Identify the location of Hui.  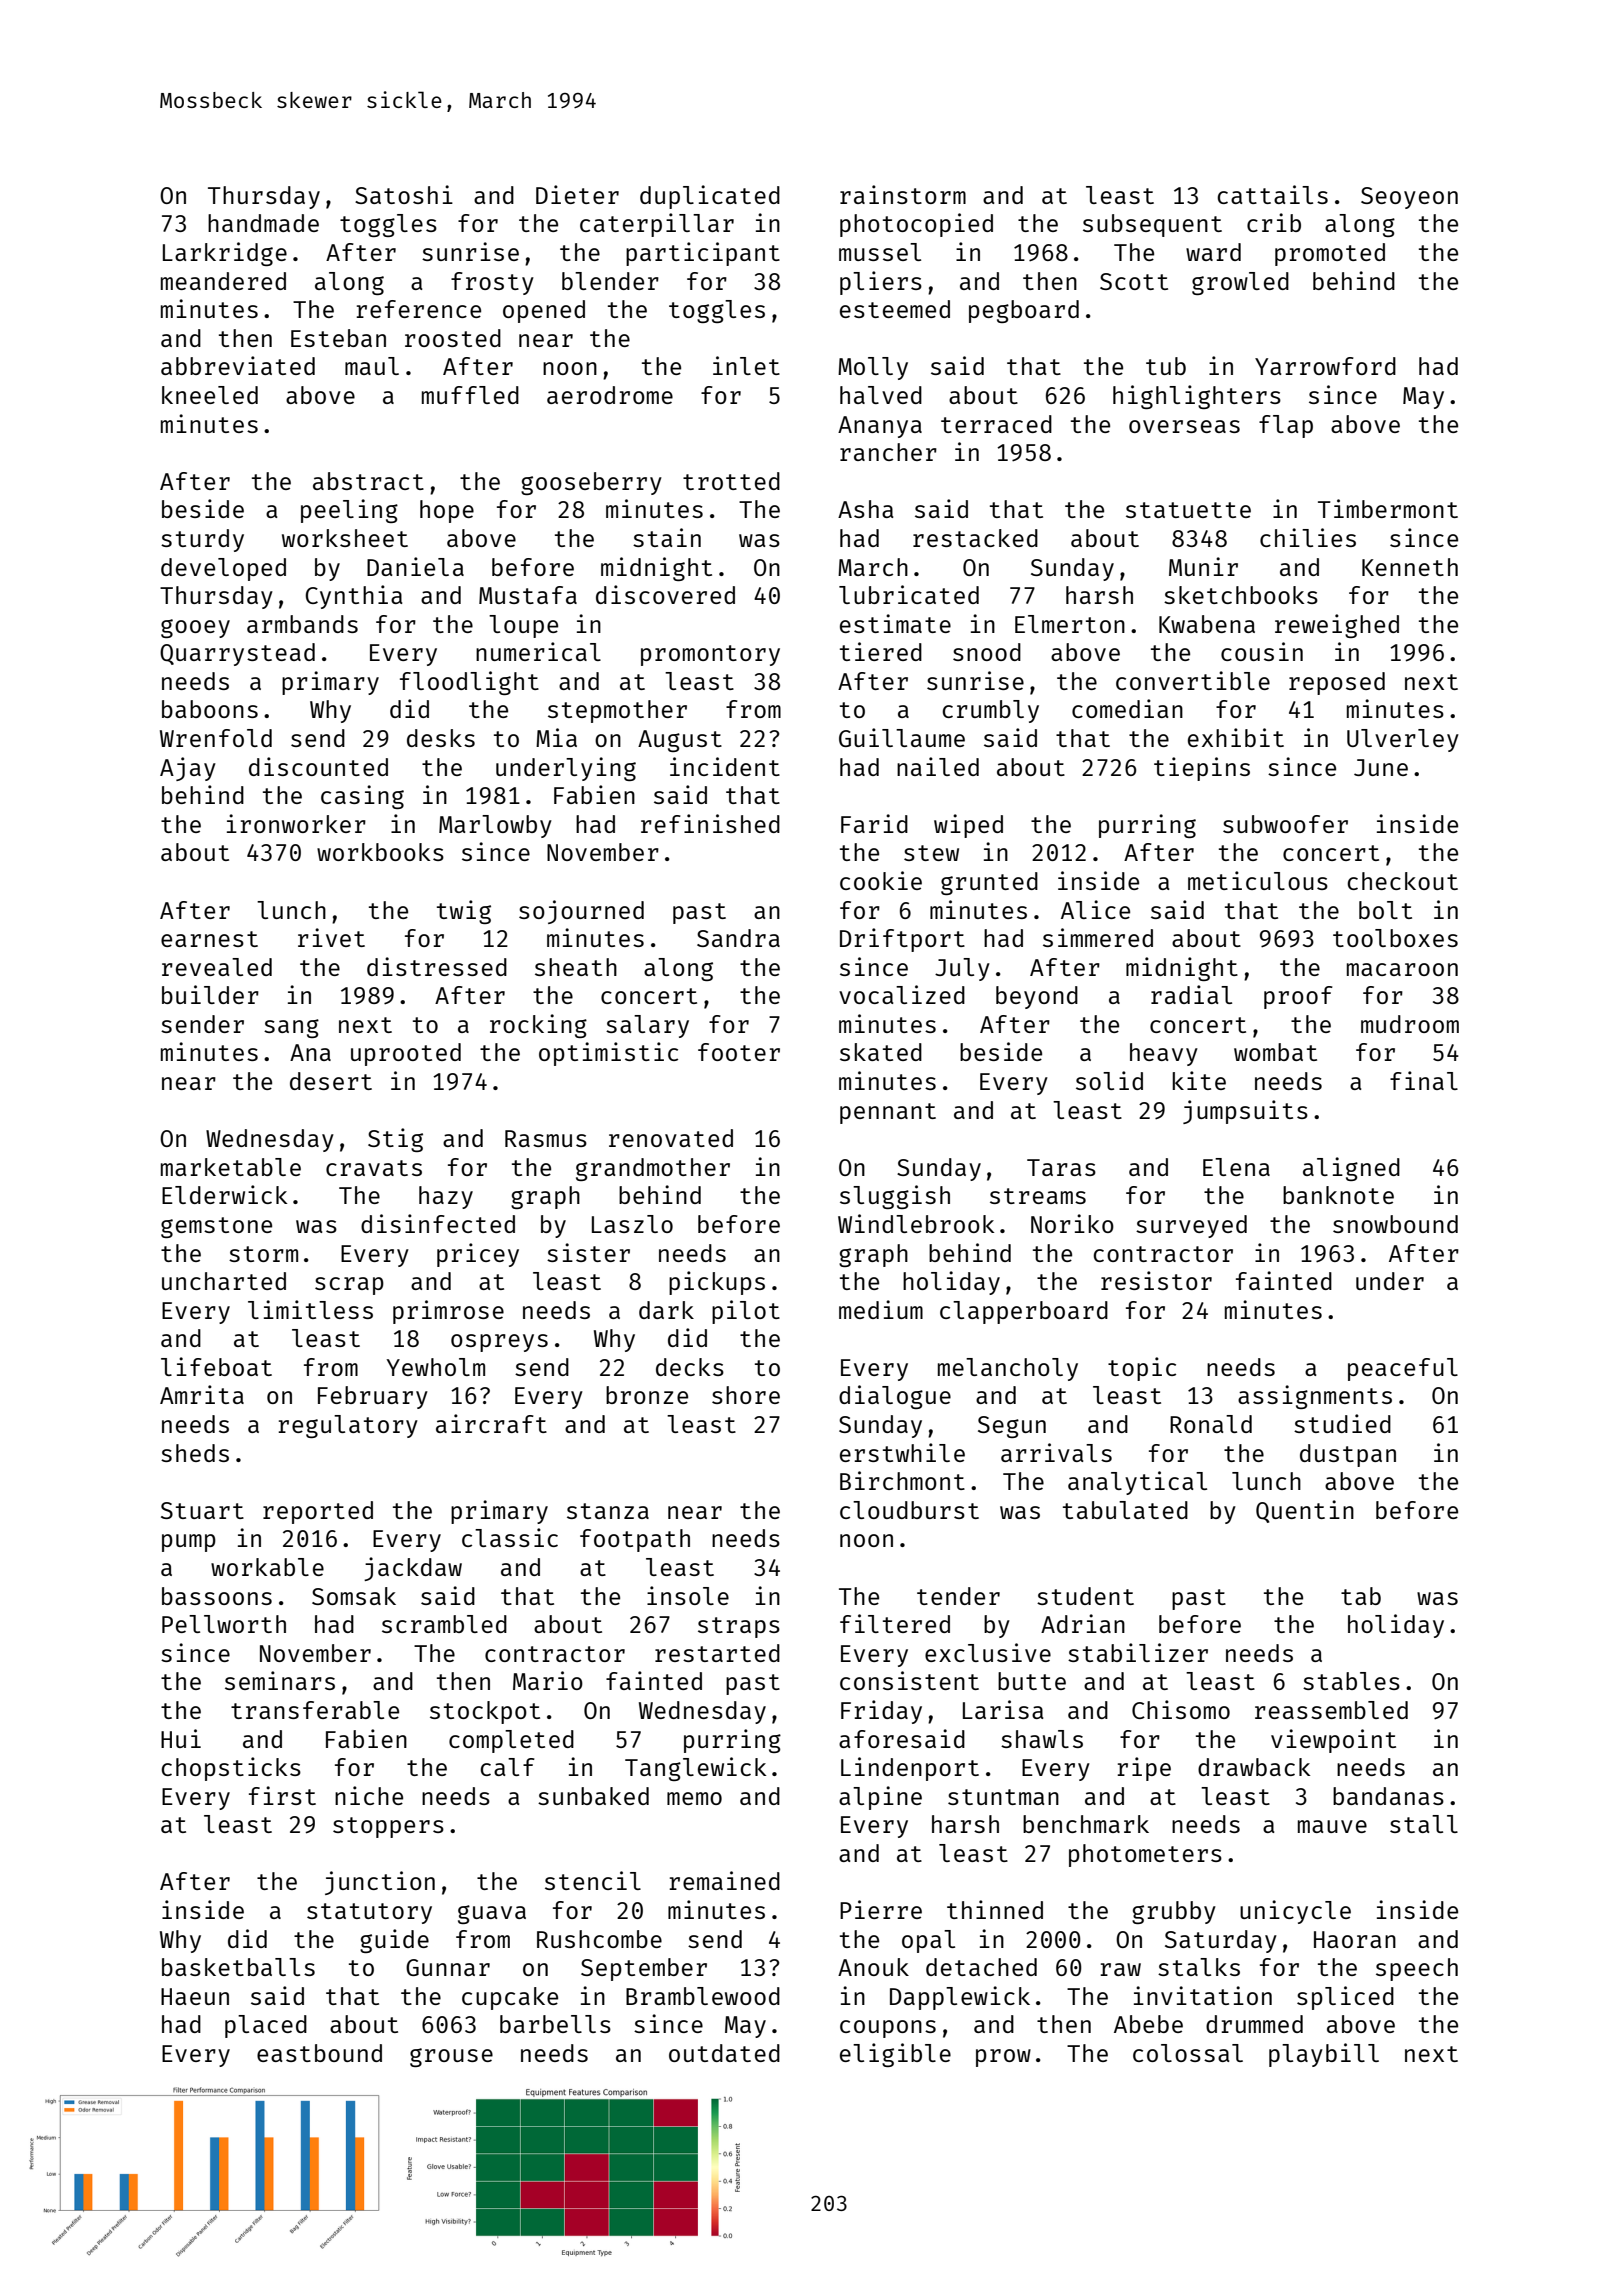
(181, 1738).
